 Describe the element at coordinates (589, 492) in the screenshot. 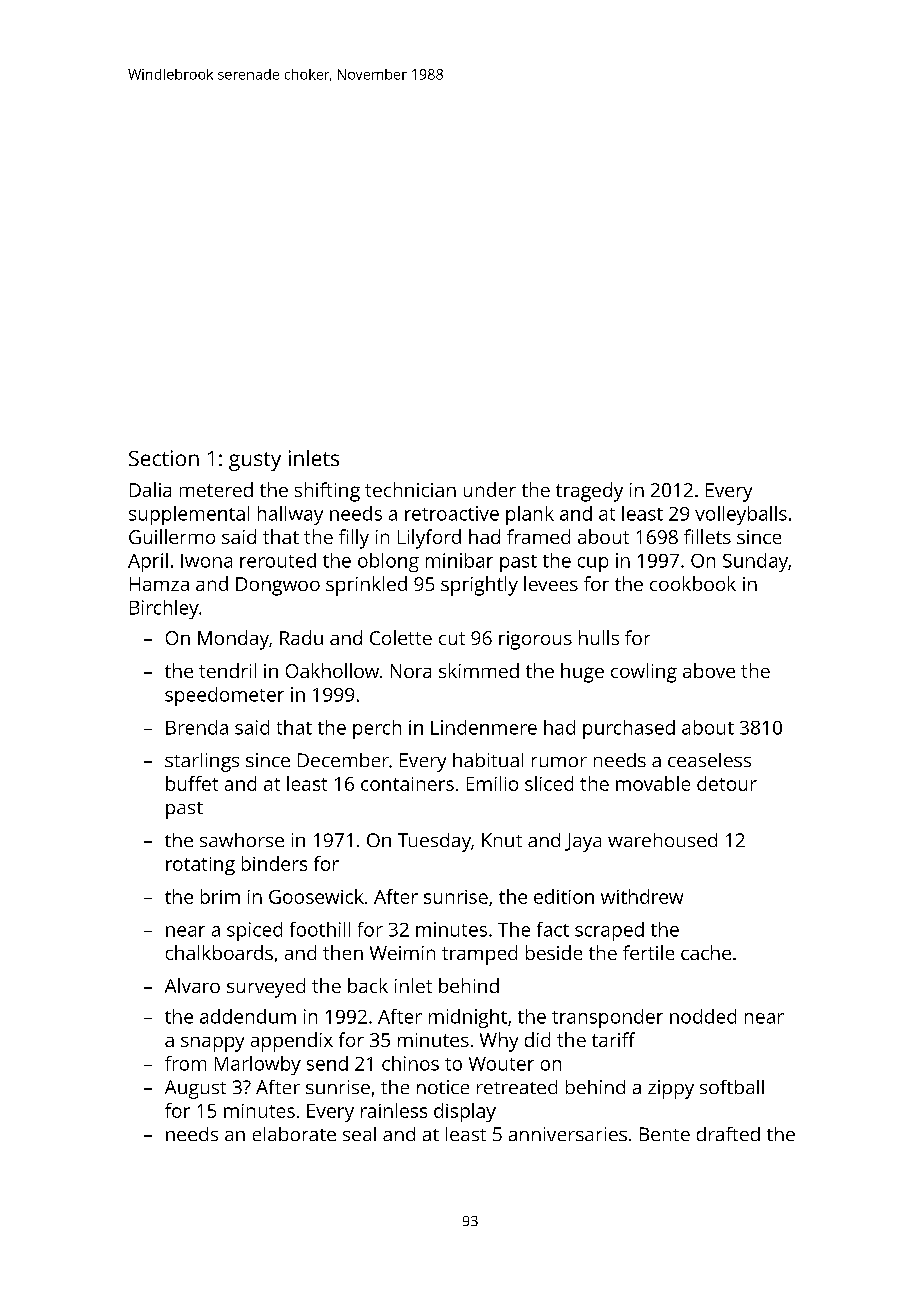

I see `tragedy` at that location.
